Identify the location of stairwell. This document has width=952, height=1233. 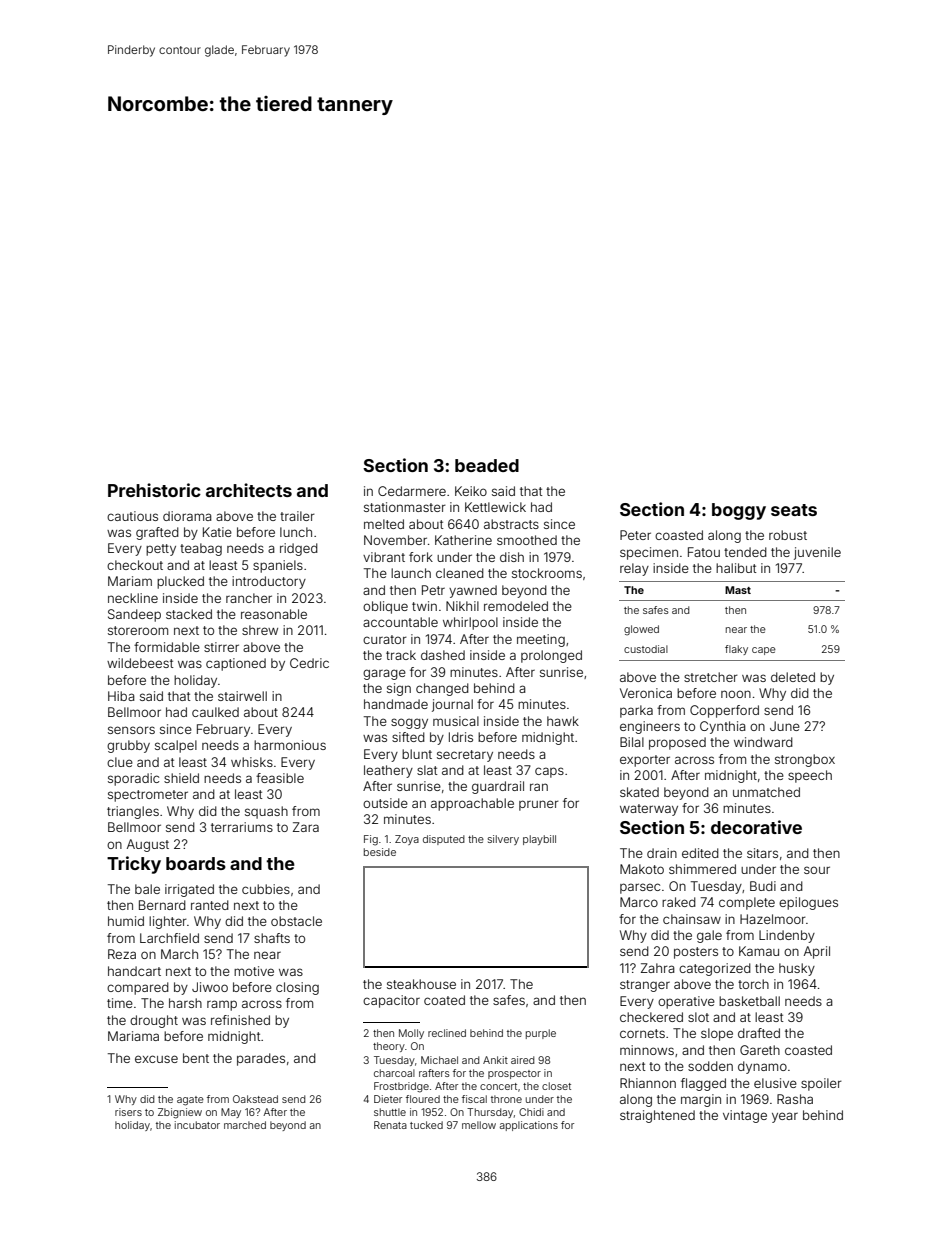
(242, 696).
